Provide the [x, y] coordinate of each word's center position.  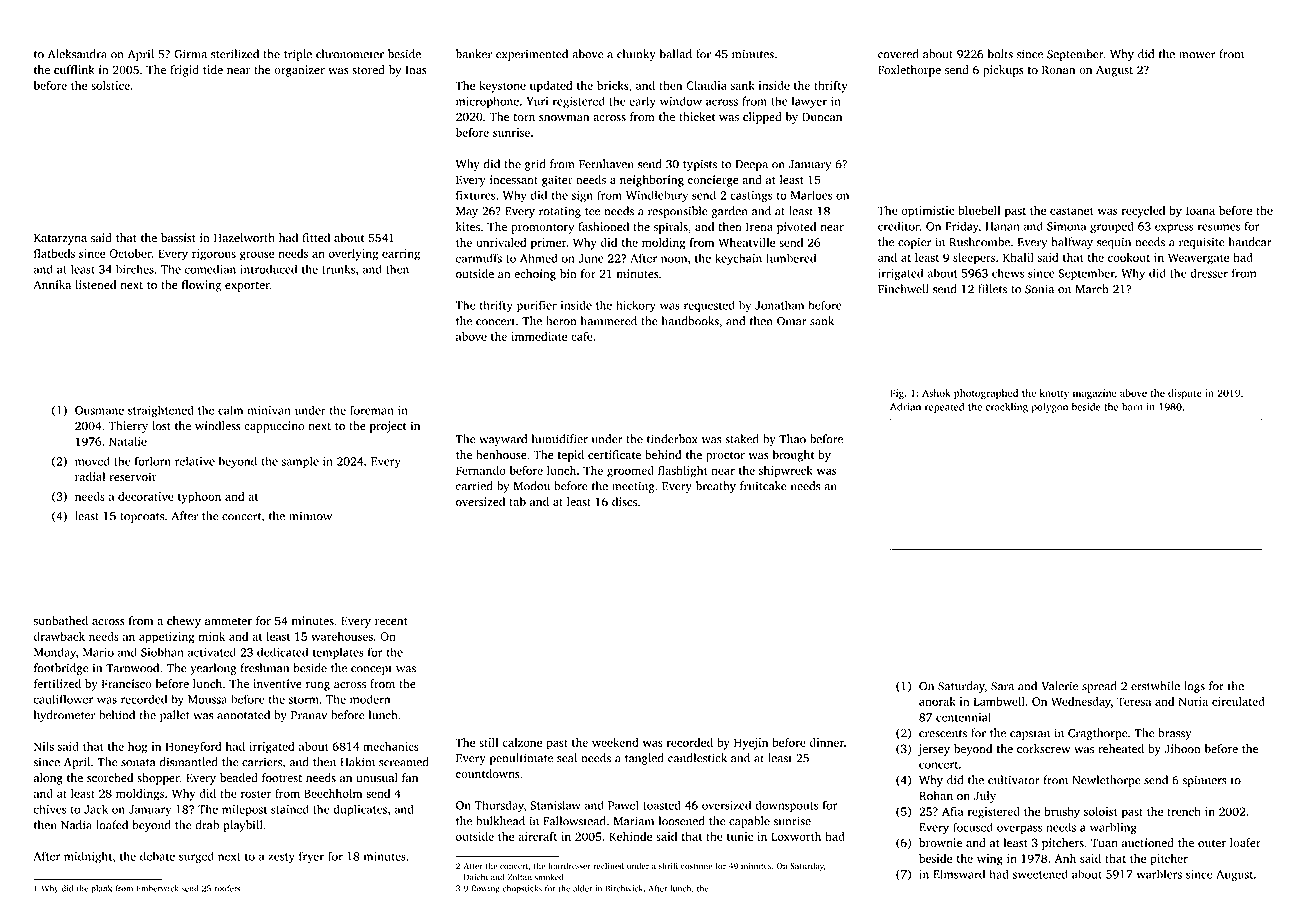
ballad [676, 54]
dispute [1185, 394]
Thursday [499, 806]
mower [1197, 55]
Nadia [76, 825]
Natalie [128, 441]
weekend [615, 742]
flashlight [683, 472]
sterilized [235, 54]
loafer [1245, 843]
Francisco [127, 684]
